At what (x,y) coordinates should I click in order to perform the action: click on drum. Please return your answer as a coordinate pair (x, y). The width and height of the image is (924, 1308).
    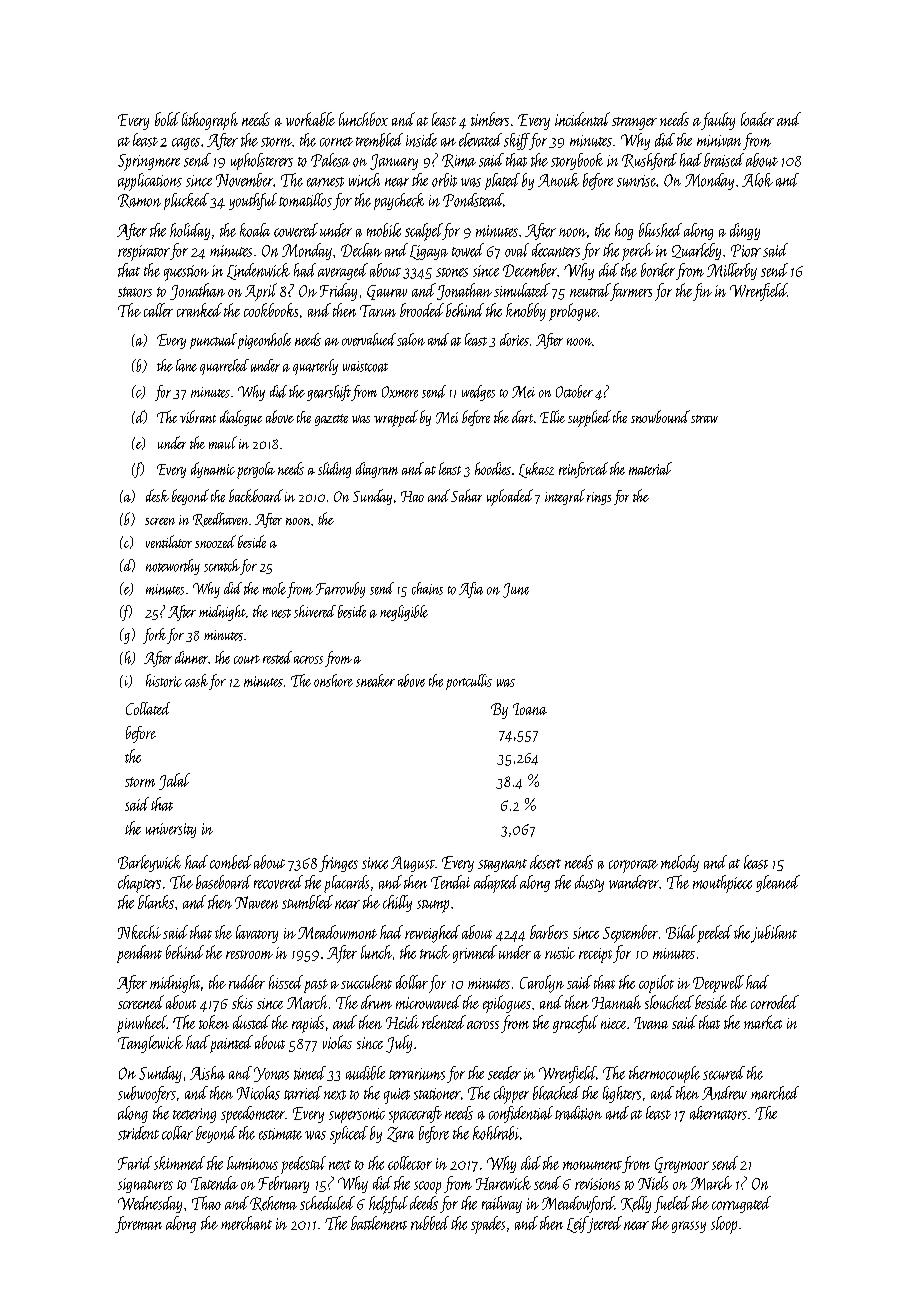
    Looking at the image, I should click on (376, 1002).
